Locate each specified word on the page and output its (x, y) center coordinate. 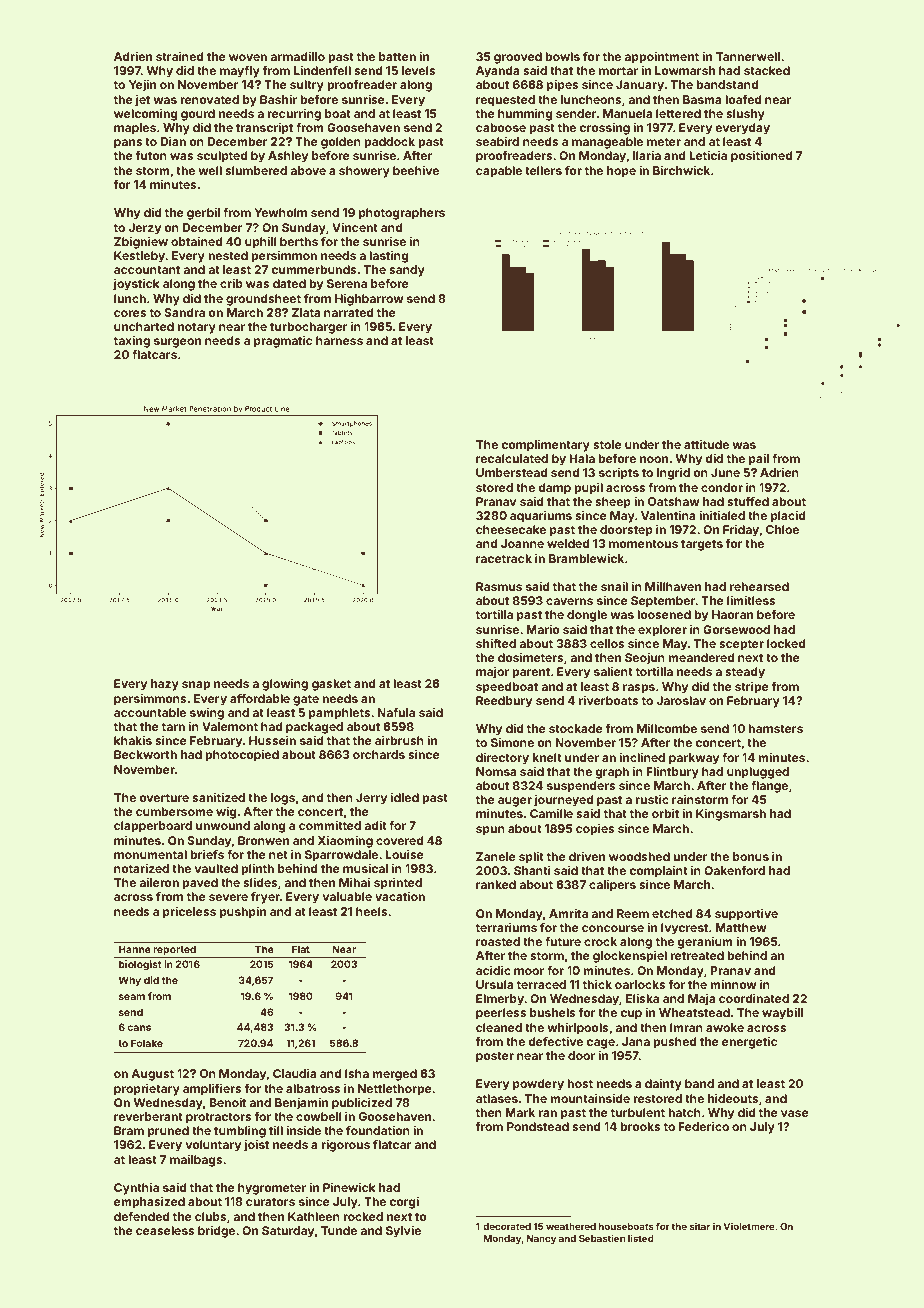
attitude (706, 444)
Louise (404, 854)
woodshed (639, 856)
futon (151, 155)
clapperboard (153, 827)
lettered (678, 113)
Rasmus (499, 586)
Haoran (732, 614)
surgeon (177, 343)
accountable (150, 712)
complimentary (545, 446)
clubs (211, 1216)
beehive (416, 170)
